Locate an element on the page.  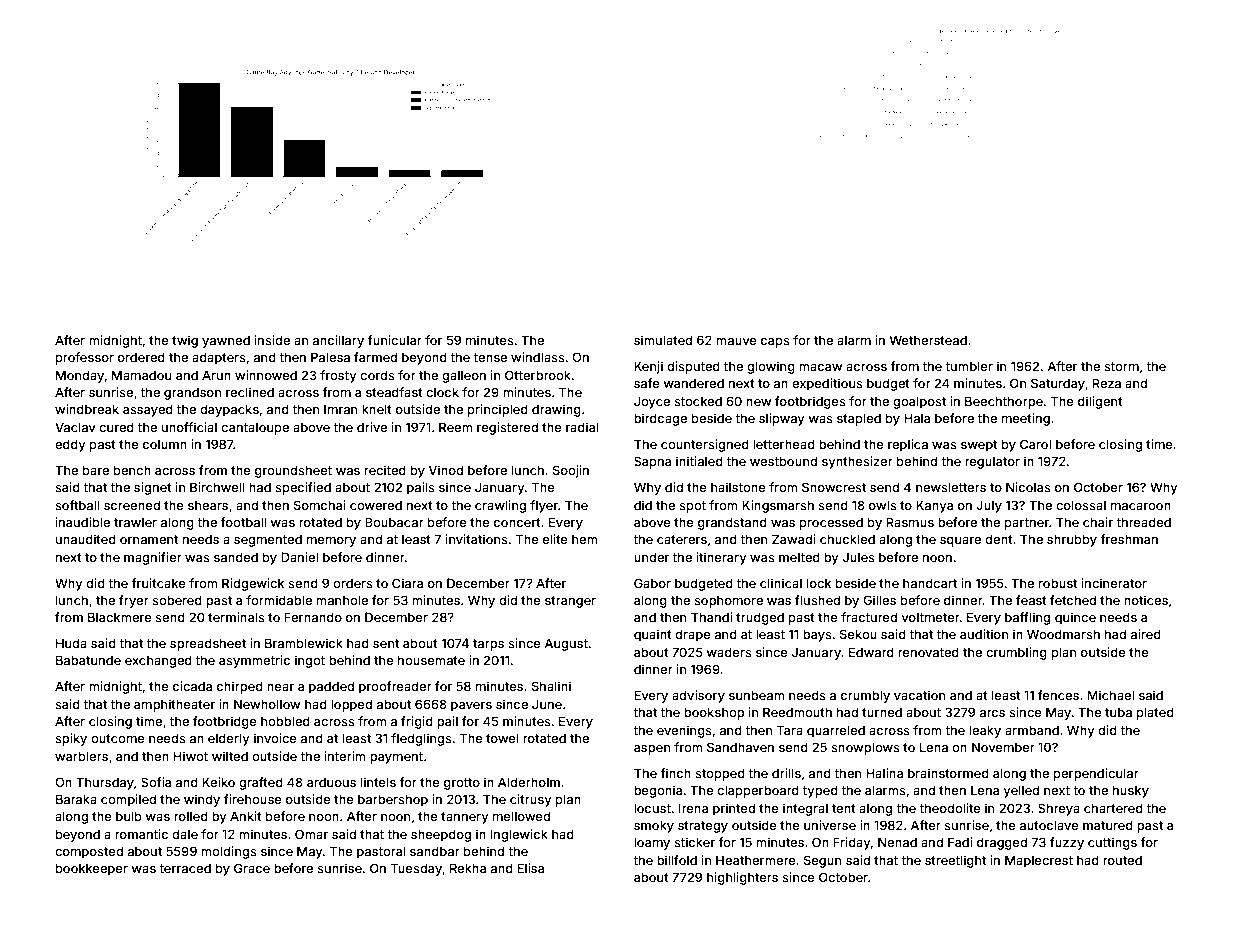
funicular is located at coordinates (394, 340).
